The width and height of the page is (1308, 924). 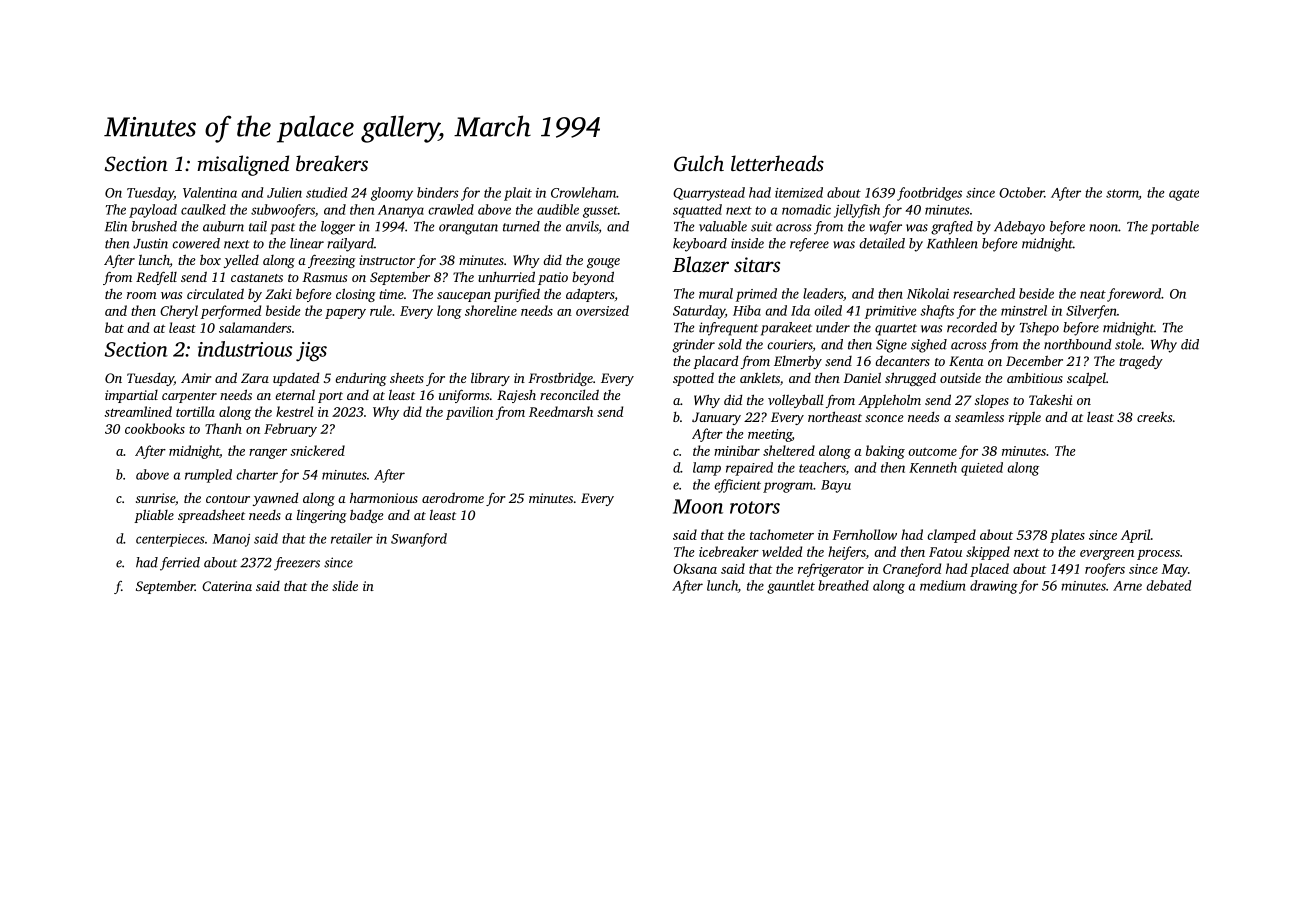 I want to click on storm, so click(x=1122, y=194).
